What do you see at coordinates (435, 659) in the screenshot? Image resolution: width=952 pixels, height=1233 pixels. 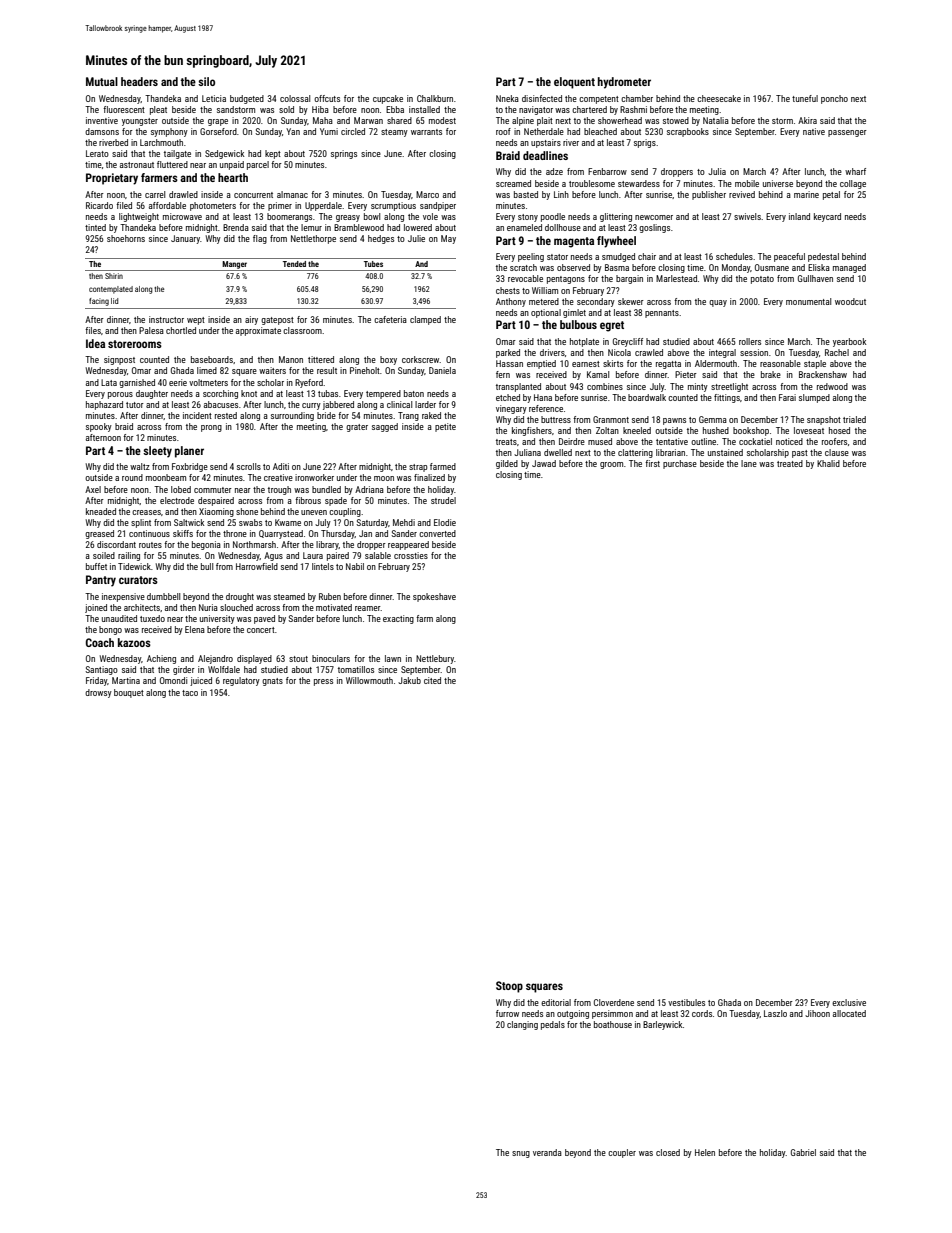 I see `Nettlebury` at bounding box center [435, 659].
